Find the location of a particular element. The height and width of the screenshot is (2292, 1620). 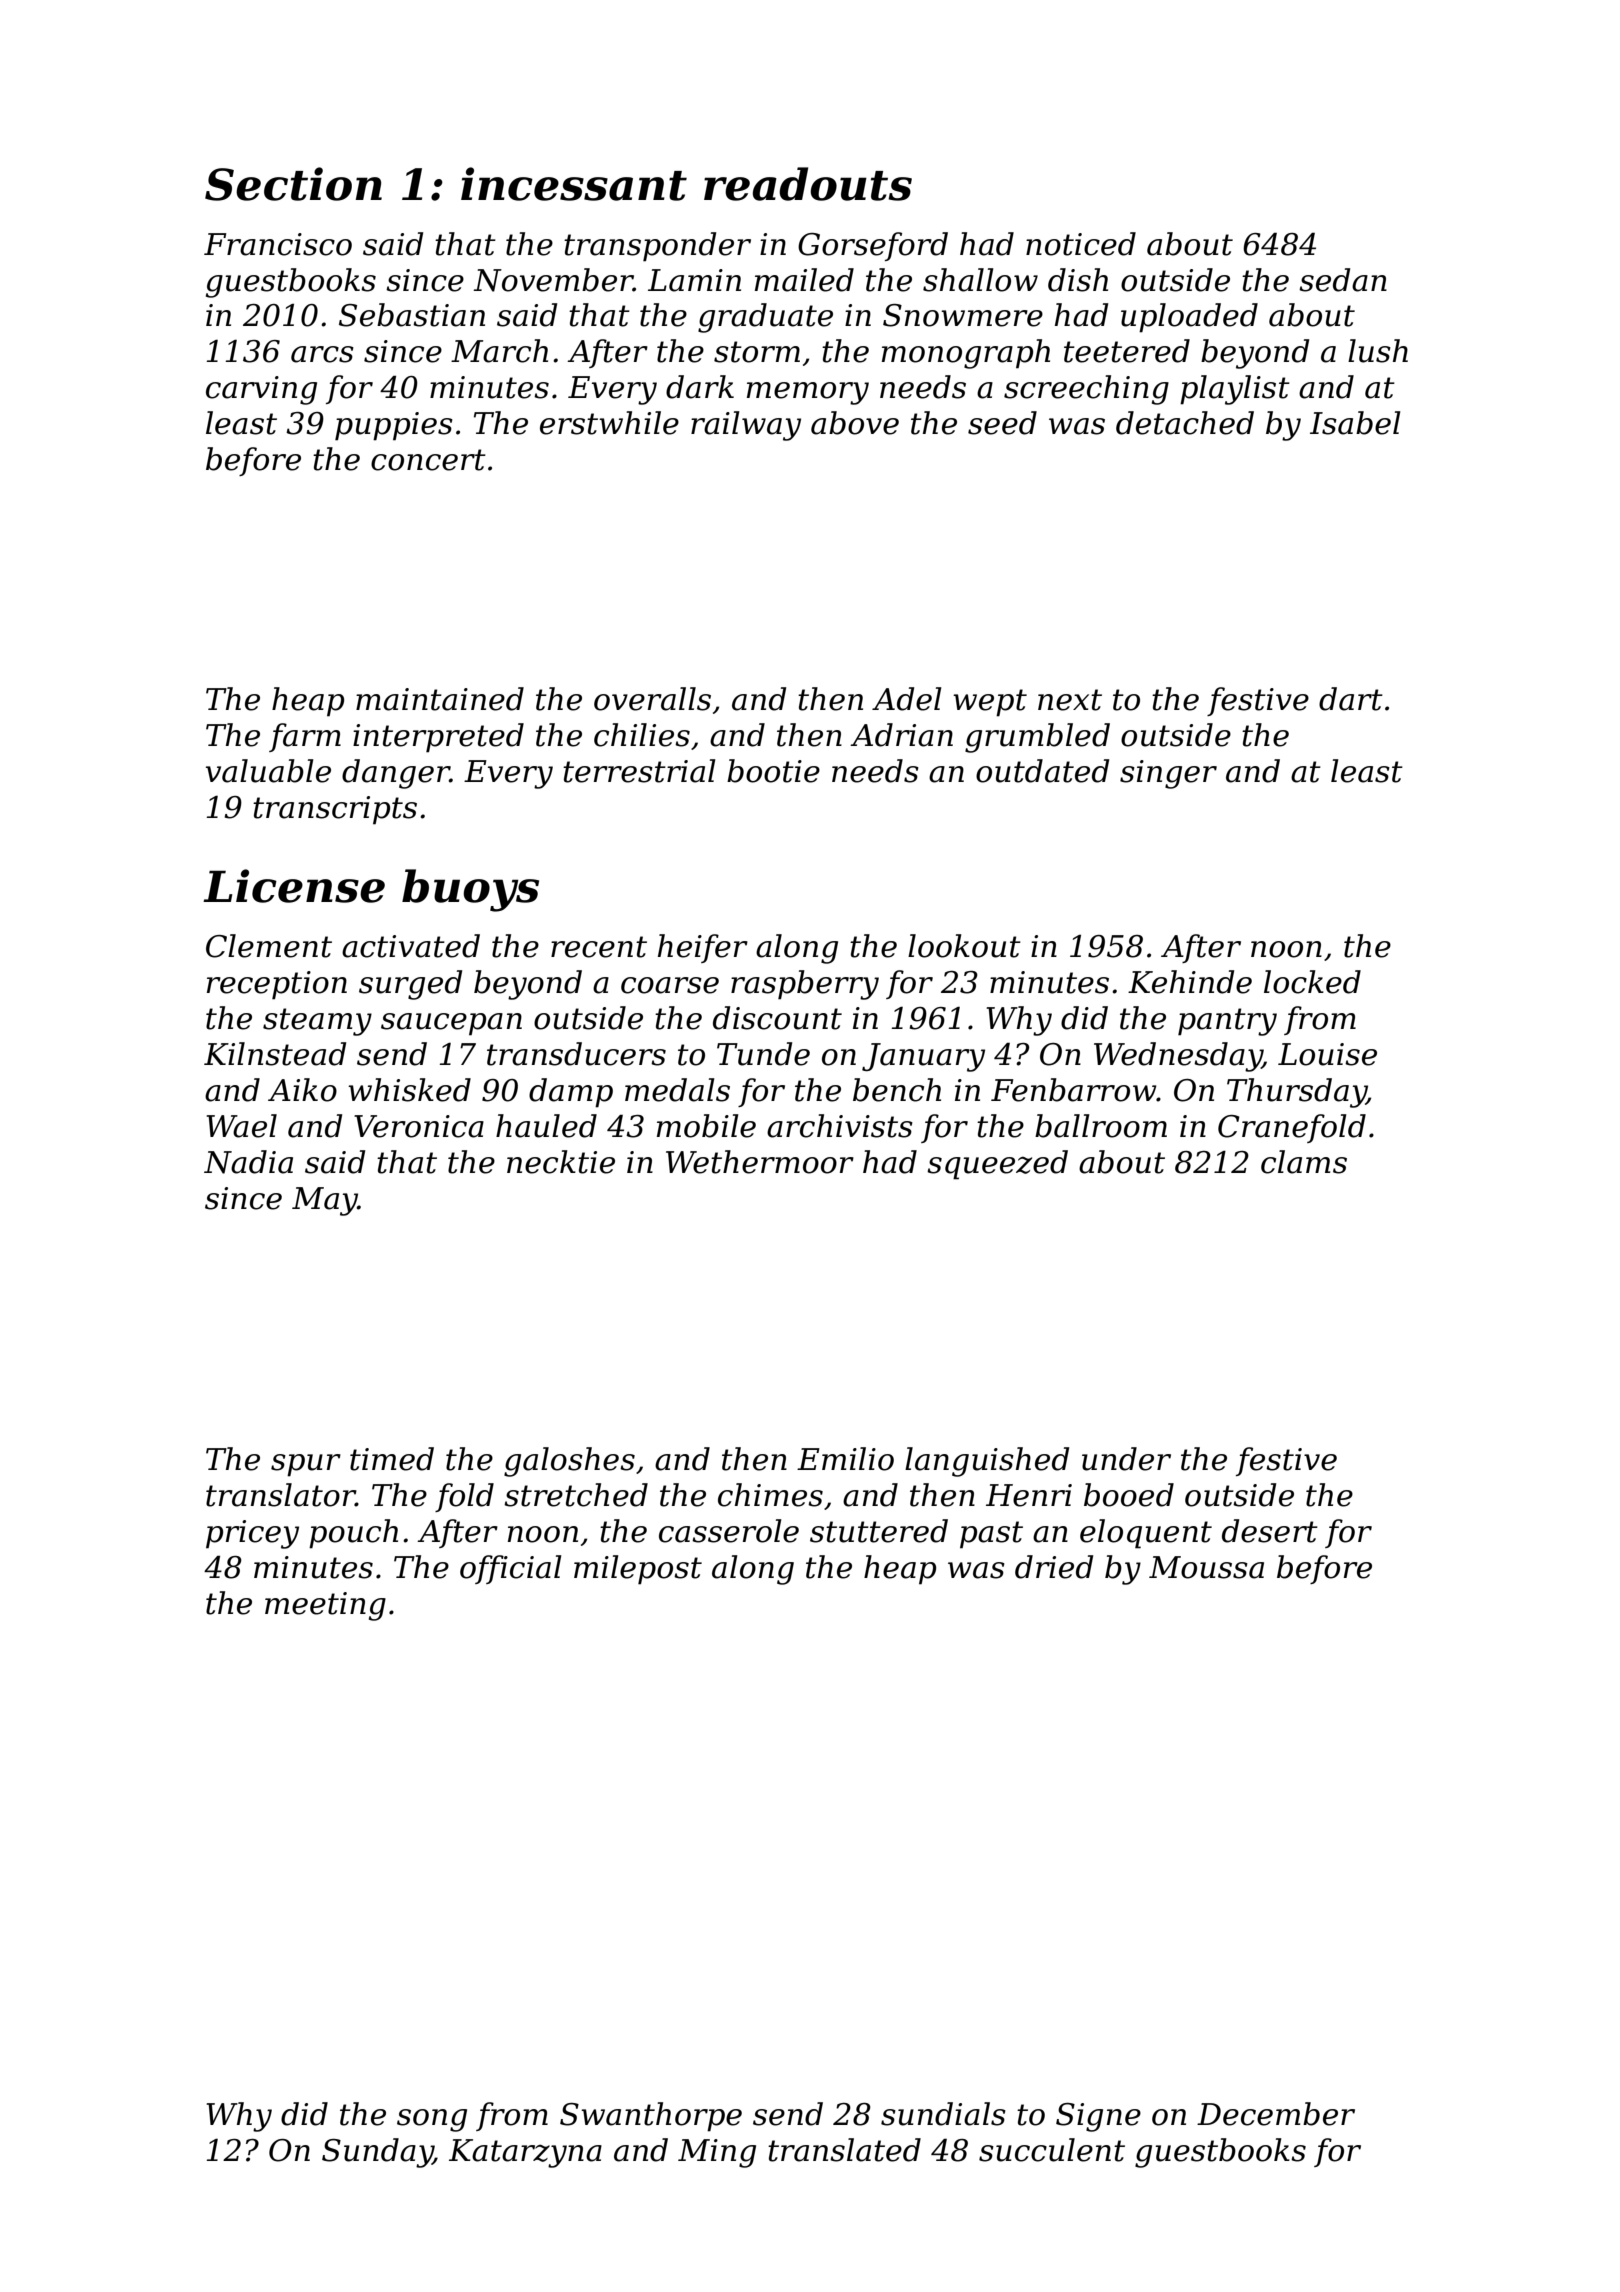

License is located at coordinates (294, 886).
